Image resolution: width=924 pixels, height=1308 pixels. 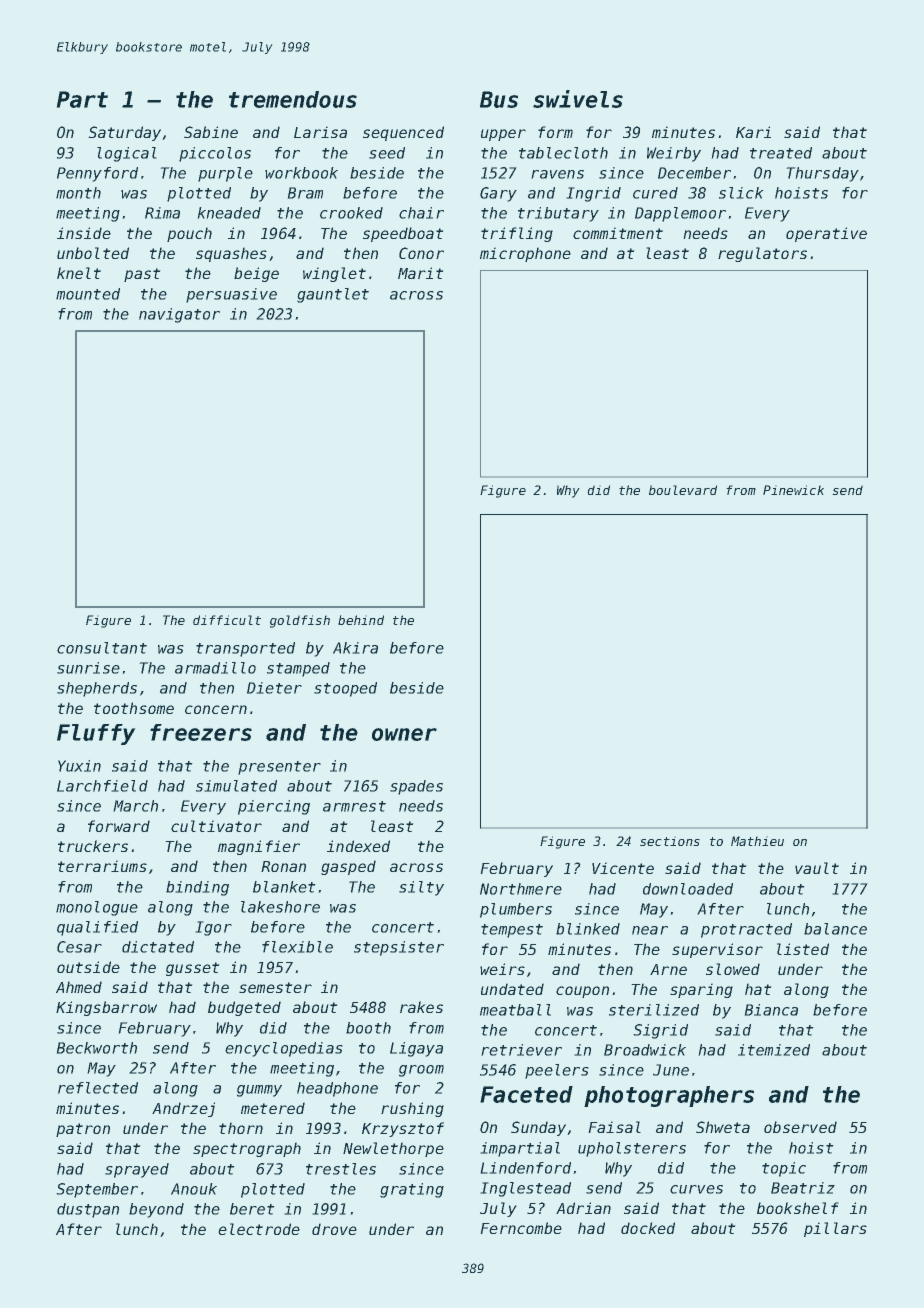 What do you see at coordinates (280, 907) in the screenshot?
I see `lakeshore` at bounding box center [280, 907].
